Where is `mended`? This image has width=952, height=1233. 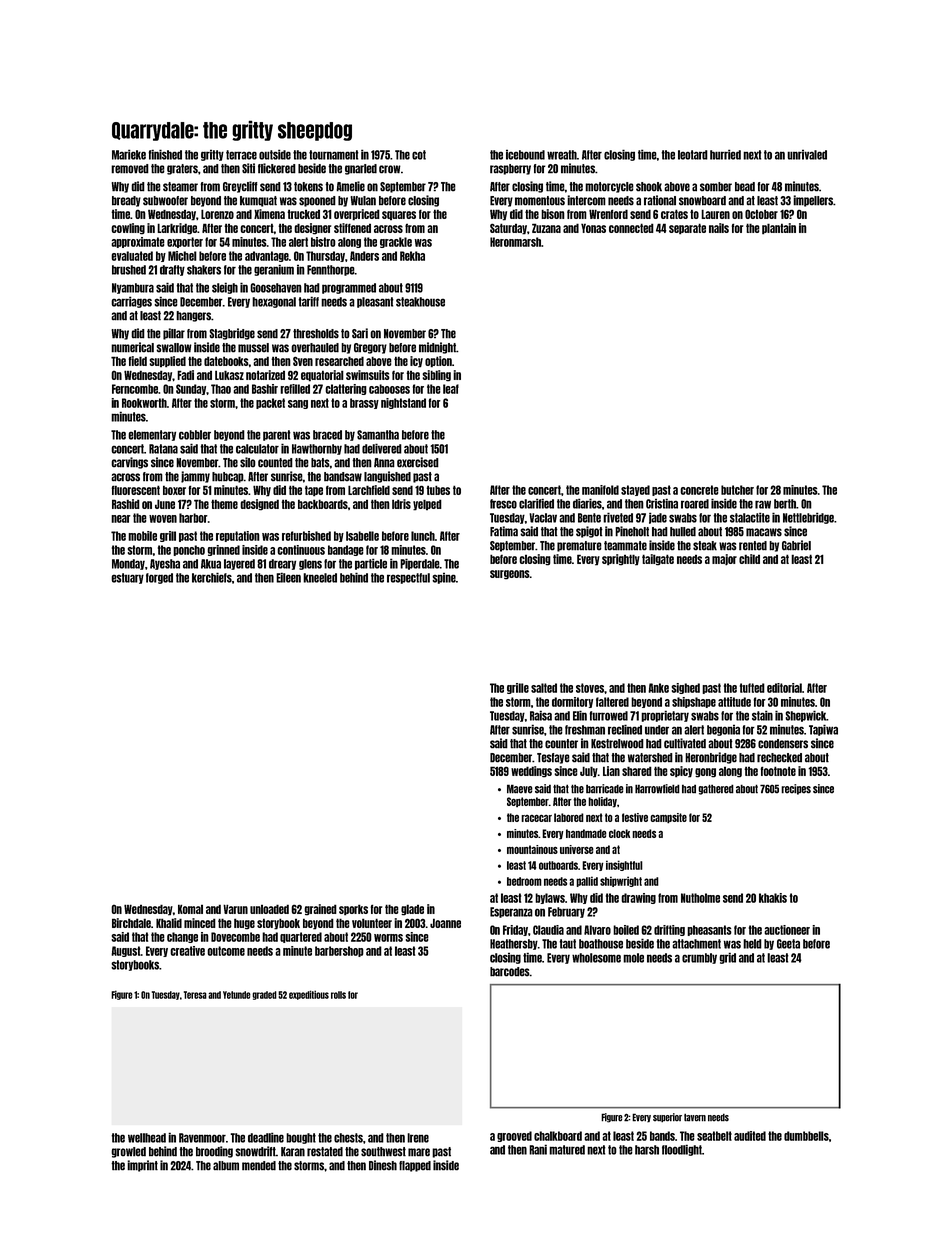 mended is located at coordinates (259, 1166).
